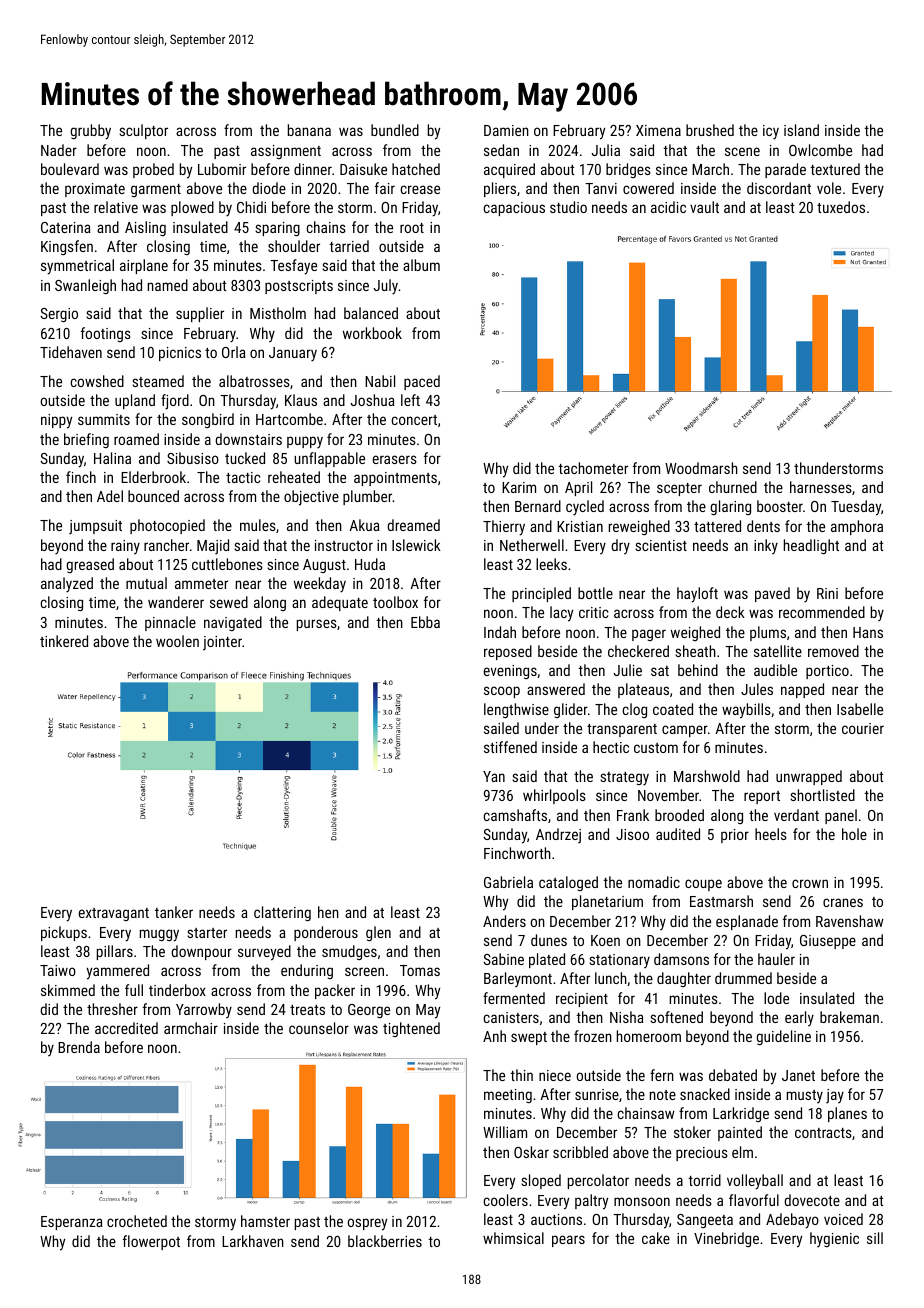  What do you see at coordinates (412, 228) in the image?
I see `root` at bounding box center [412, 228].
